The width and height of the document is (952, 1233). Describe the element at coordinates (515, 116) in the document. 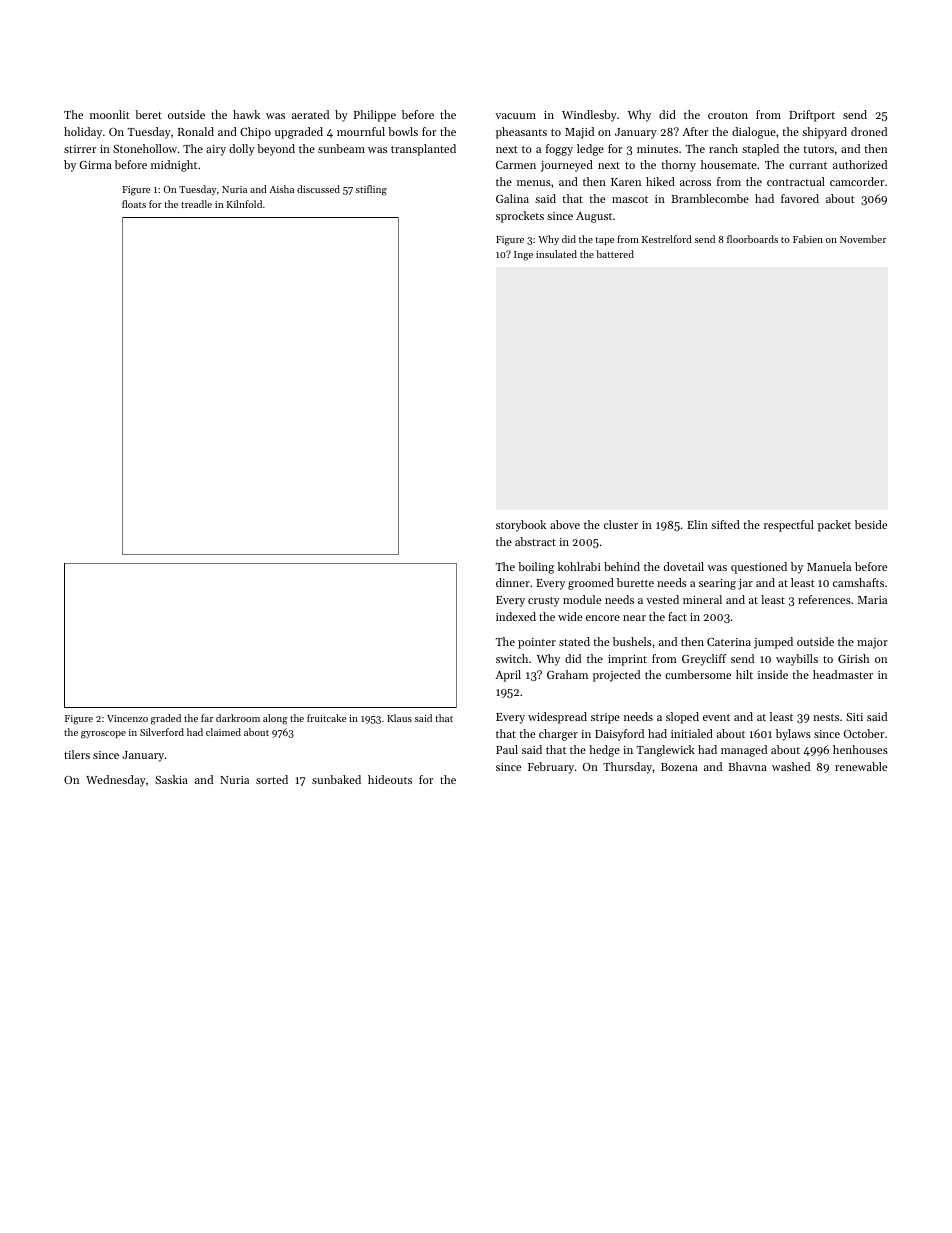

I see `vacuum` at that location.
